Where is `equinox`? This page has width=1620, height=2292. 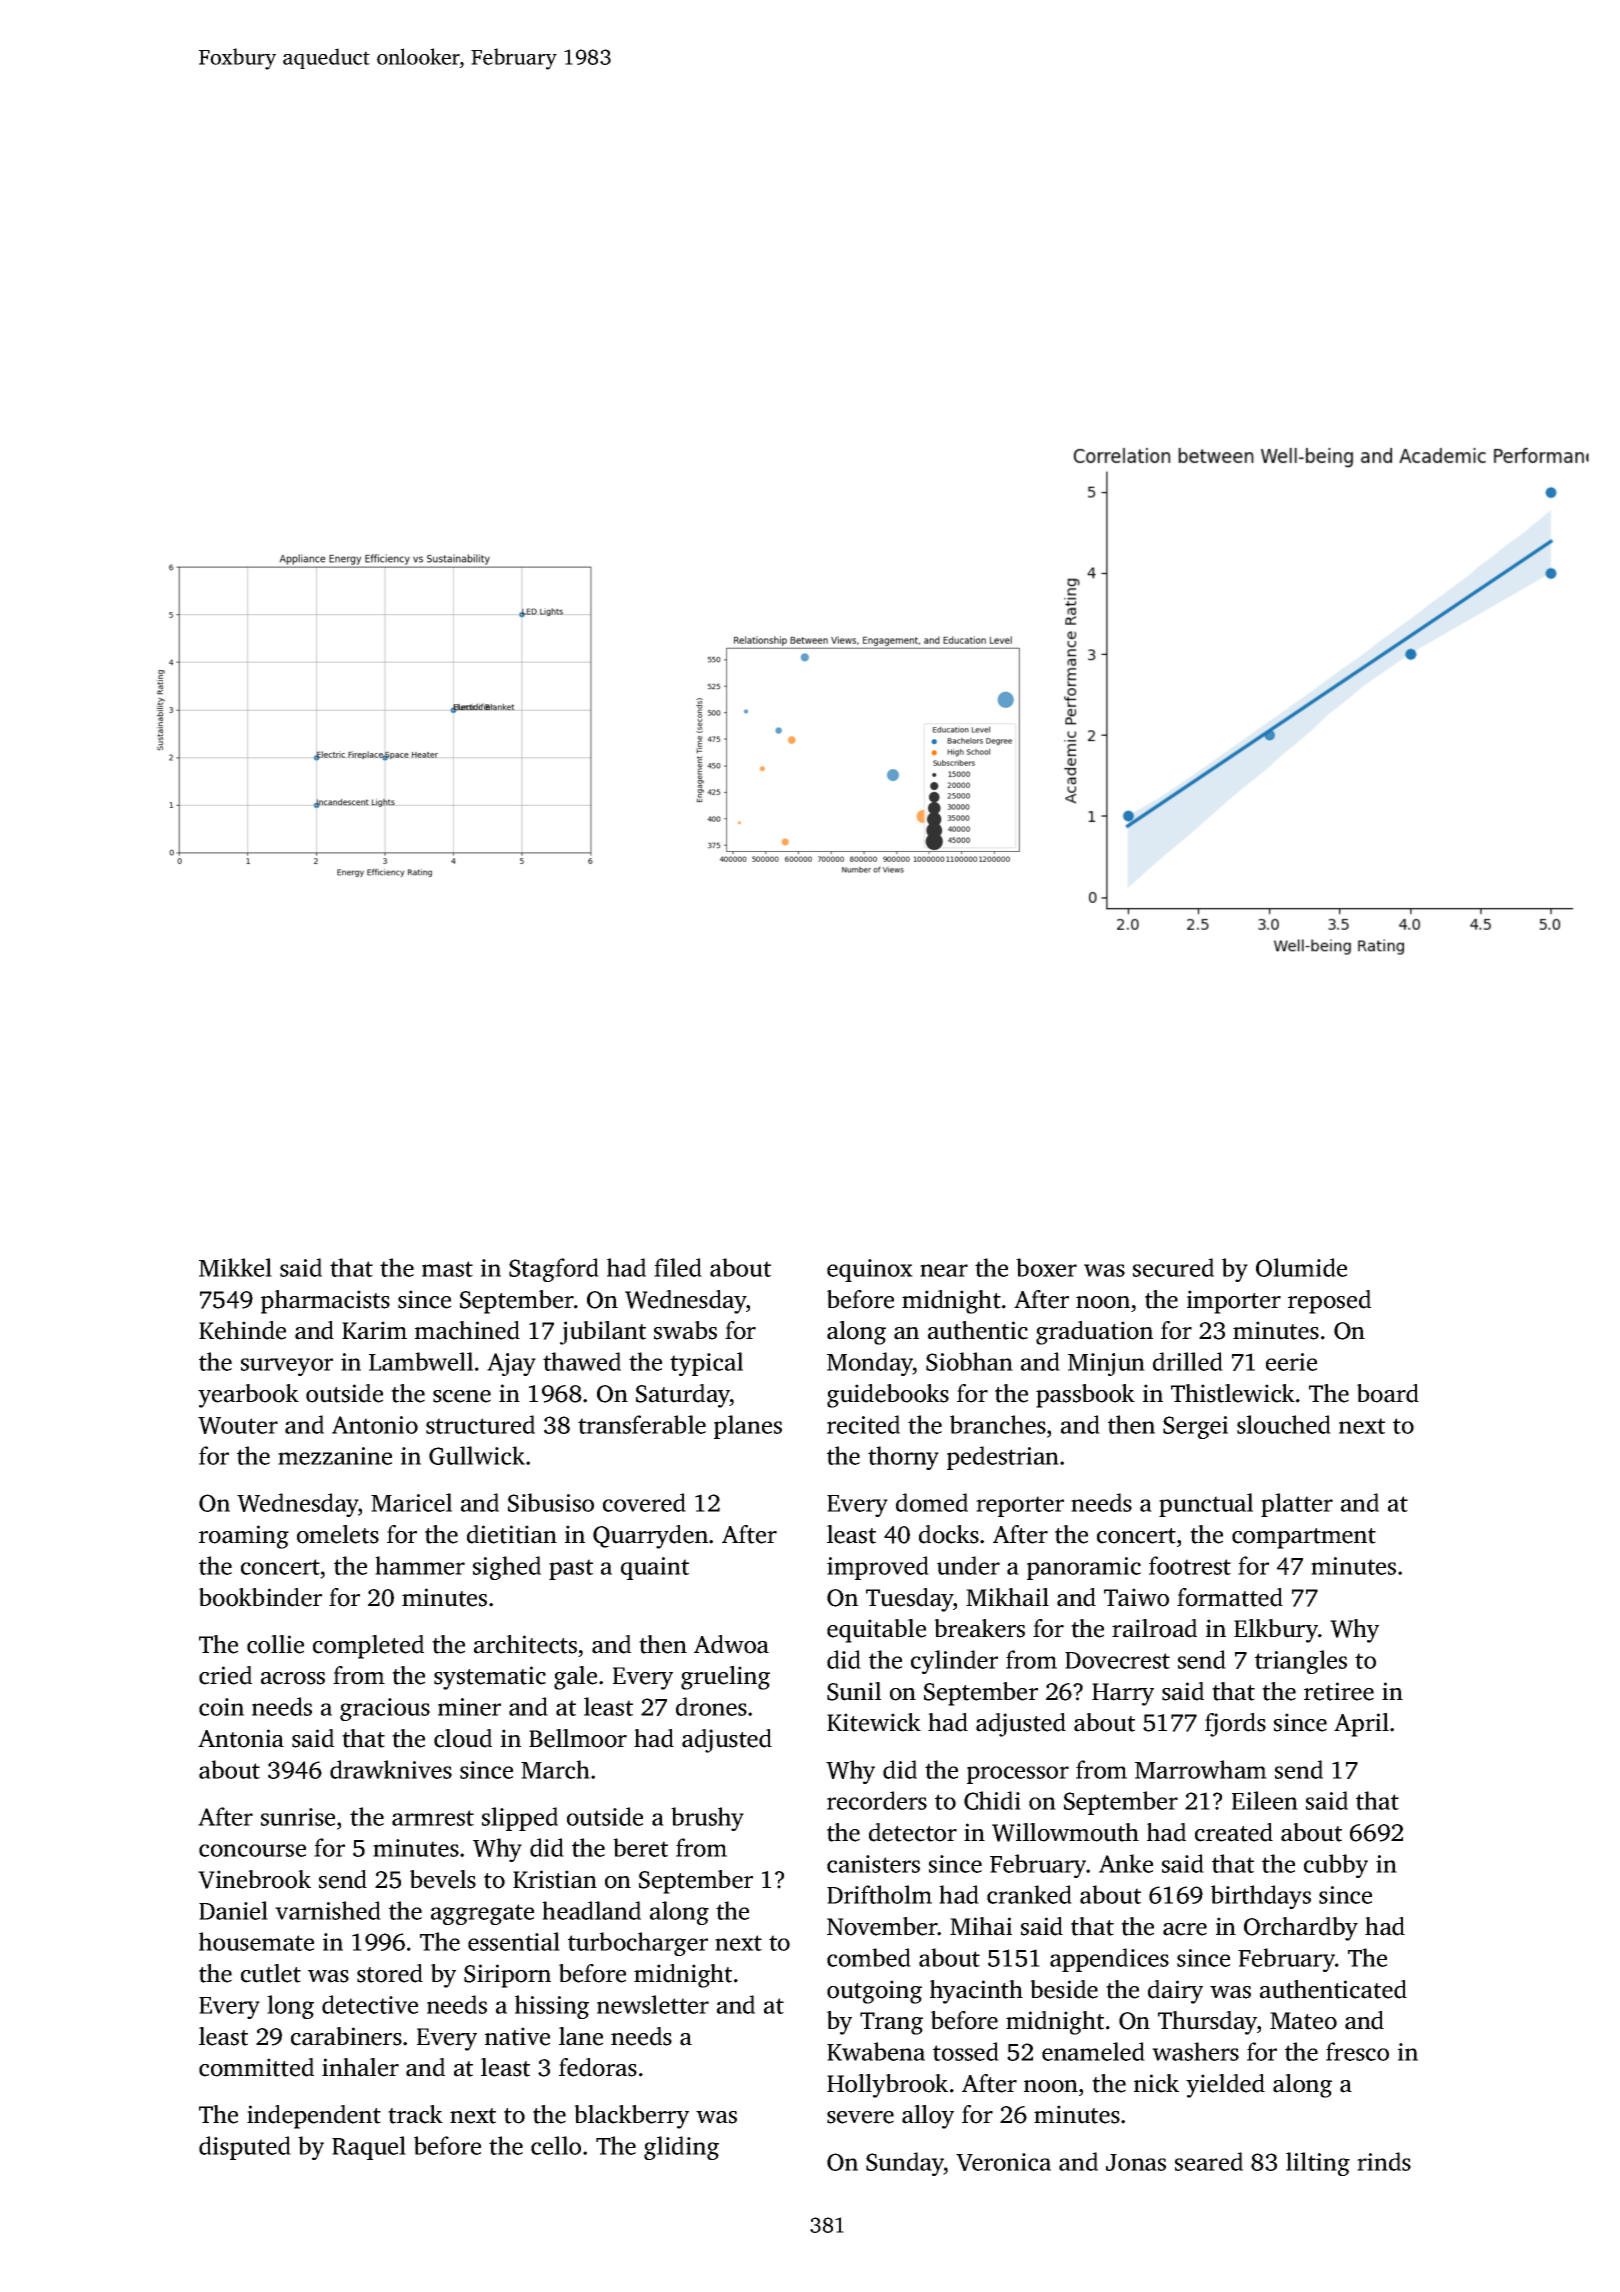
equinox is located at coordinates (870, 1270).
